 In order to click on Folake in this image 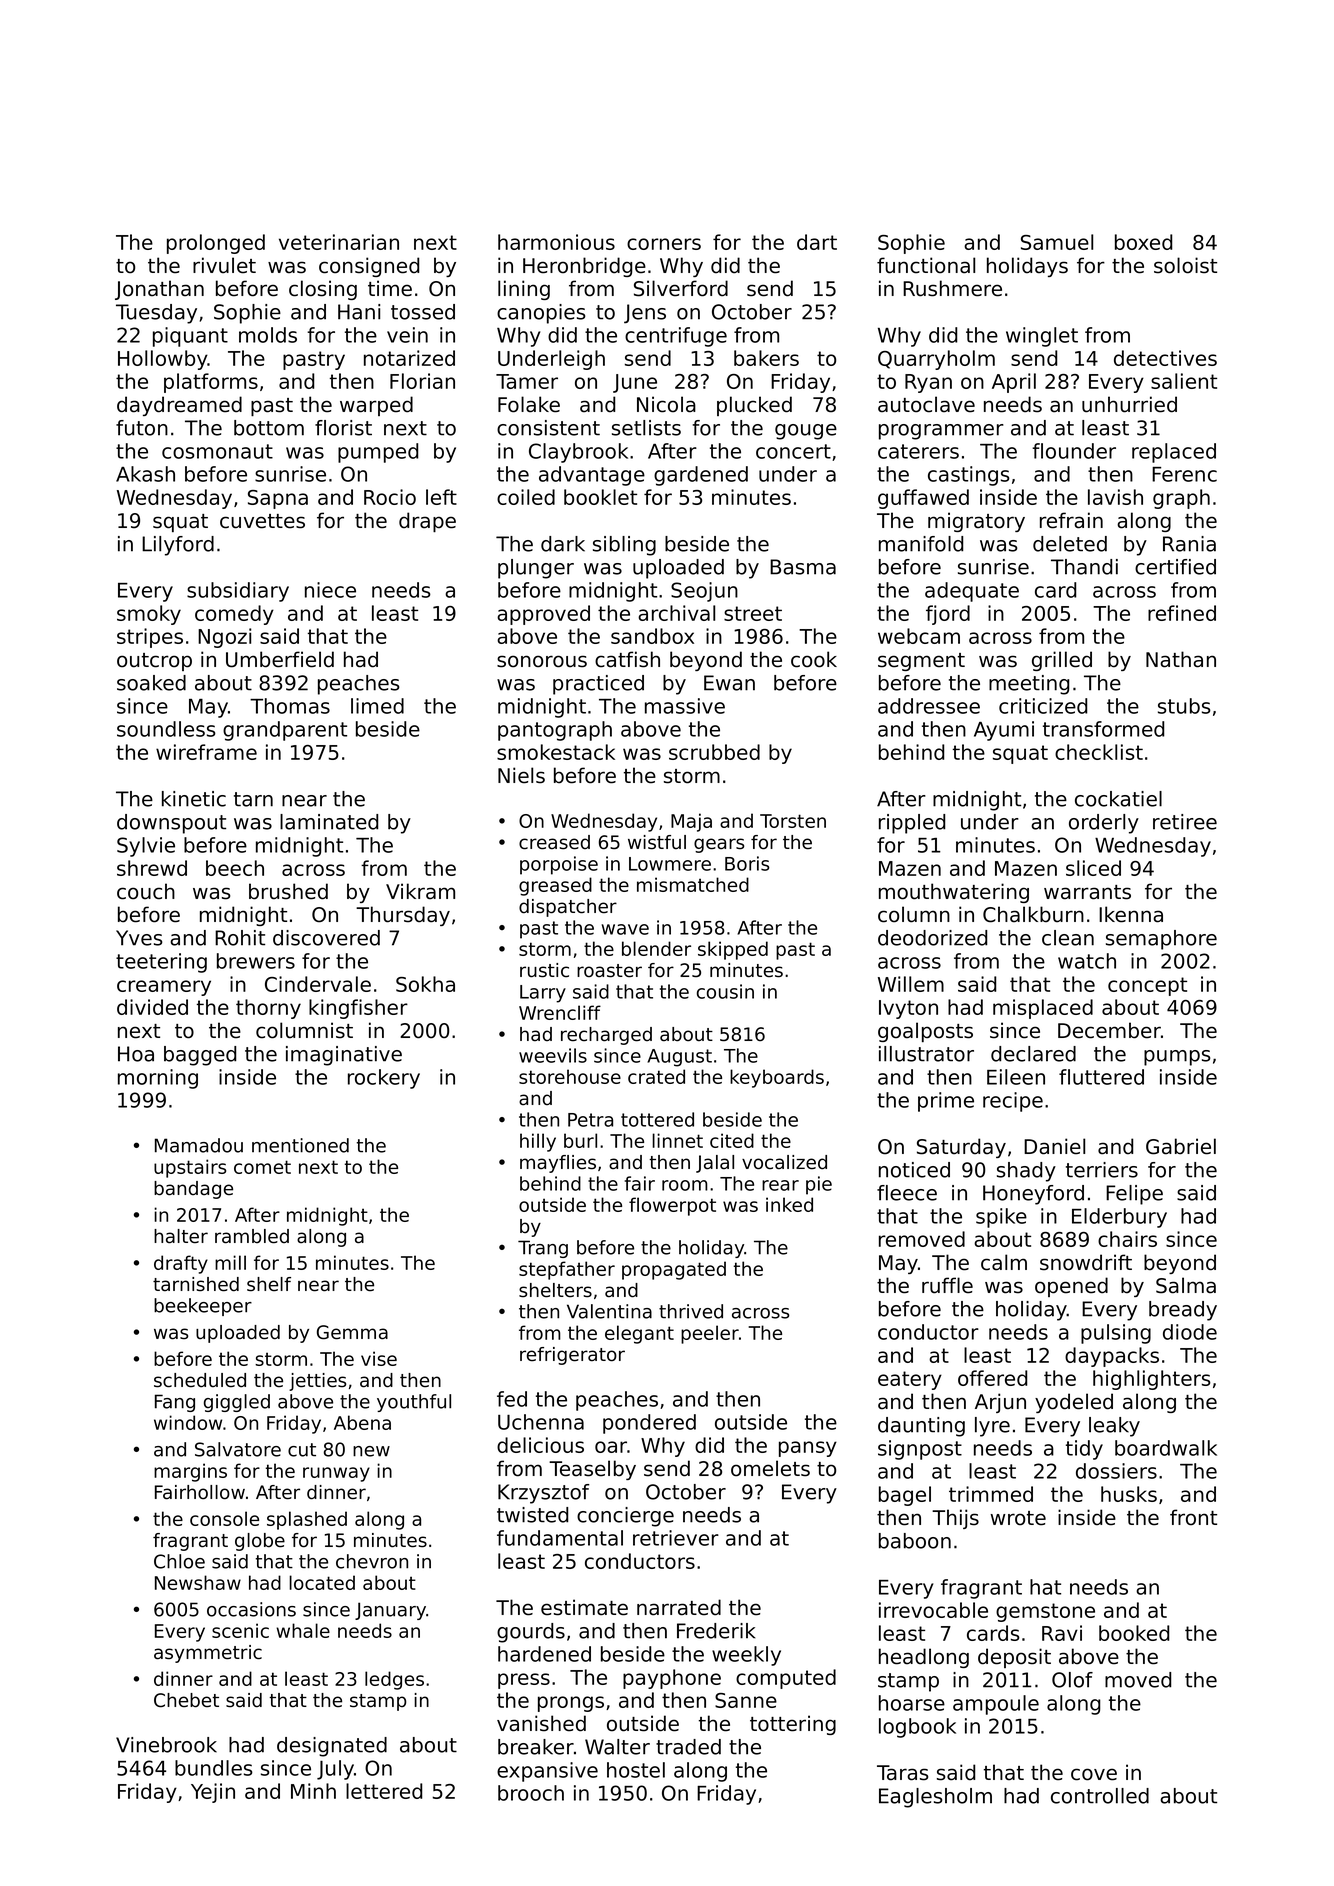, I will do `click(529, 404)`.
